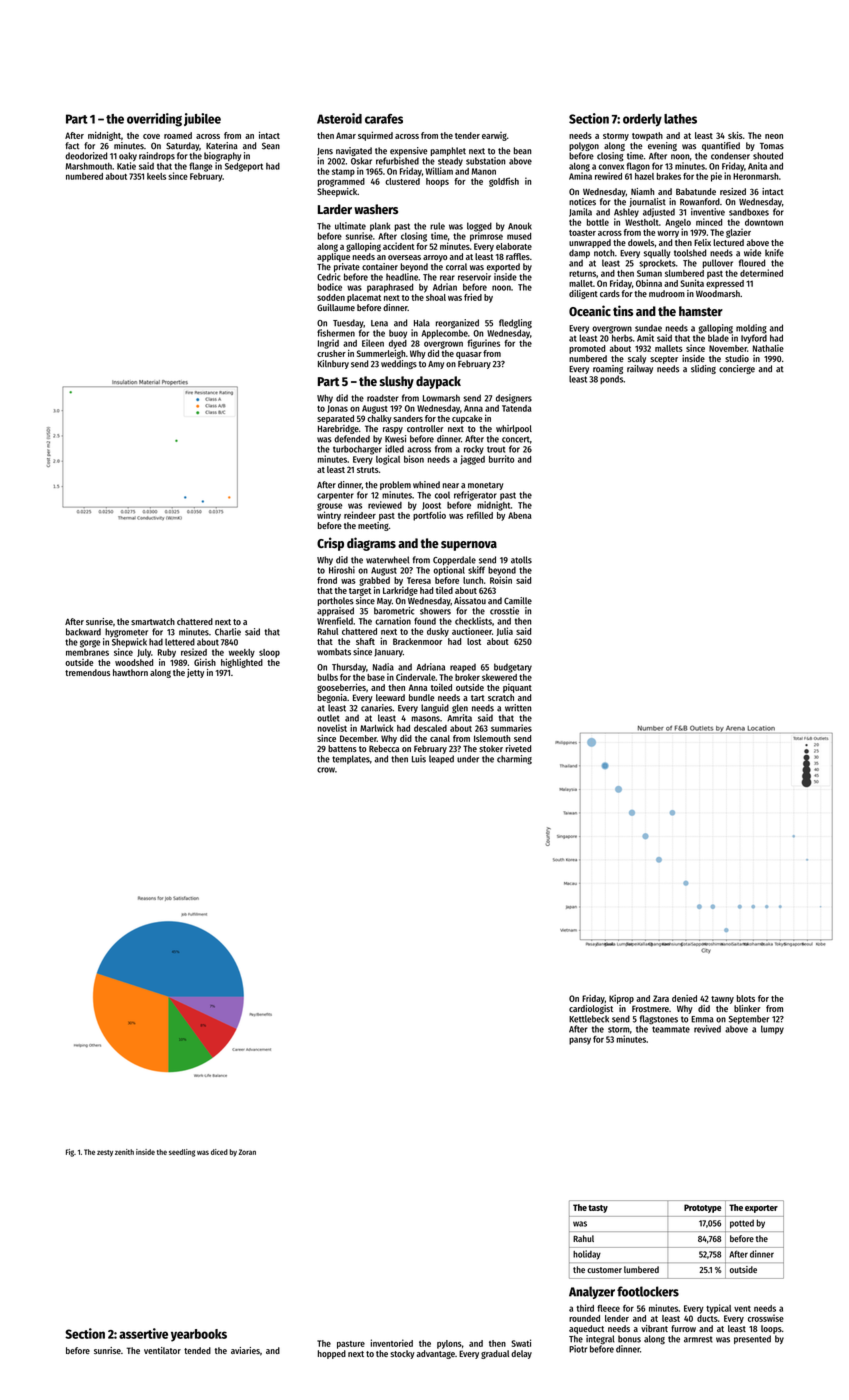  What do you see at coordinates (143, 1333) in the page?
I see `assertive` at bounding box center [143, 1333].
